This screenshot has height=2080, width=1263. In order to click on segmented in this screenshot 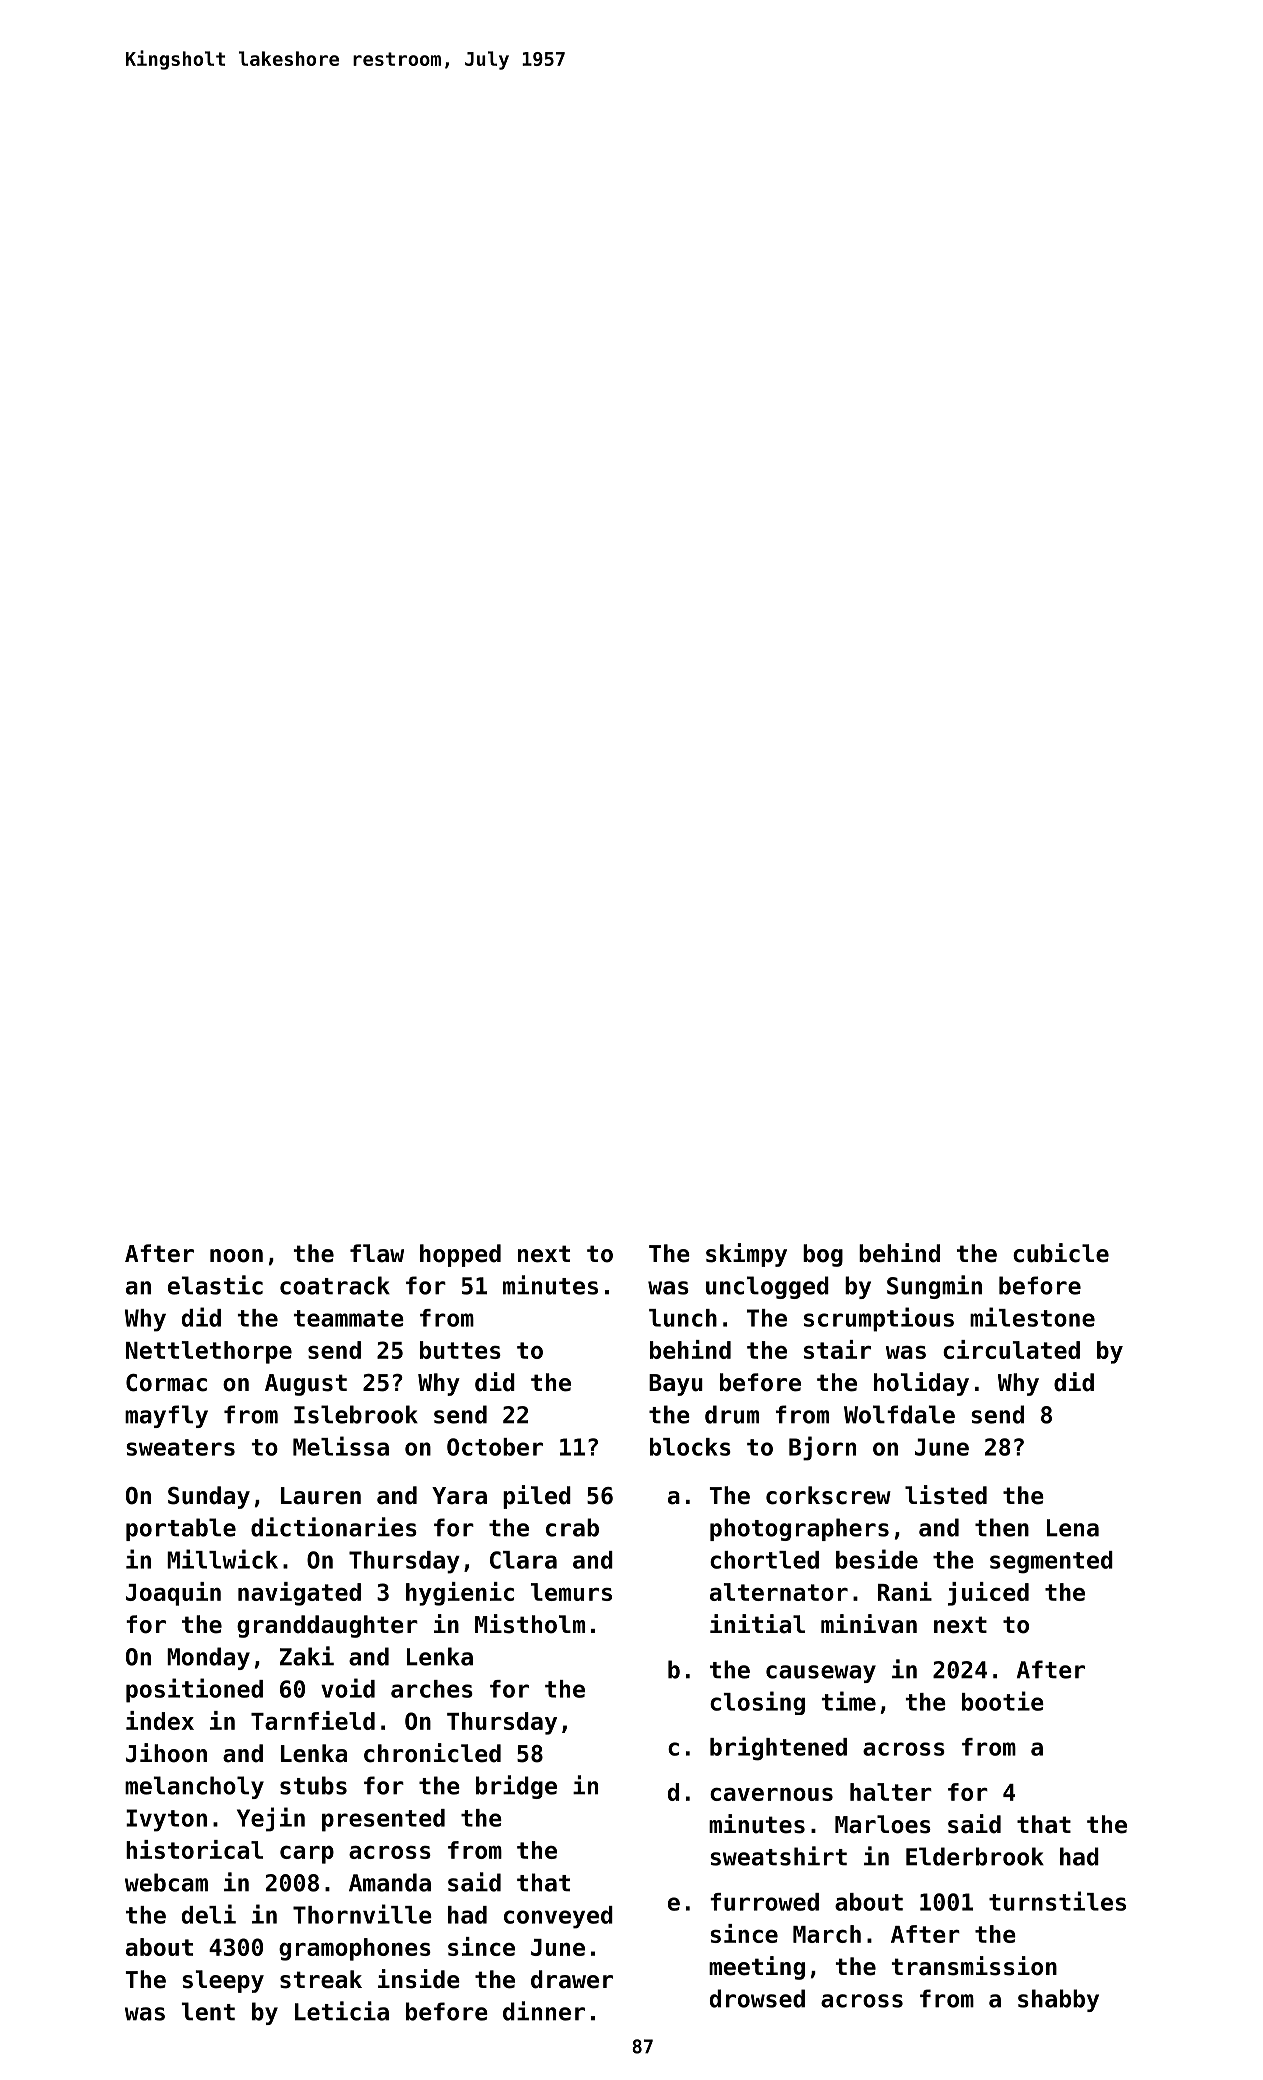, I will do `click(1051, 1562)`.
